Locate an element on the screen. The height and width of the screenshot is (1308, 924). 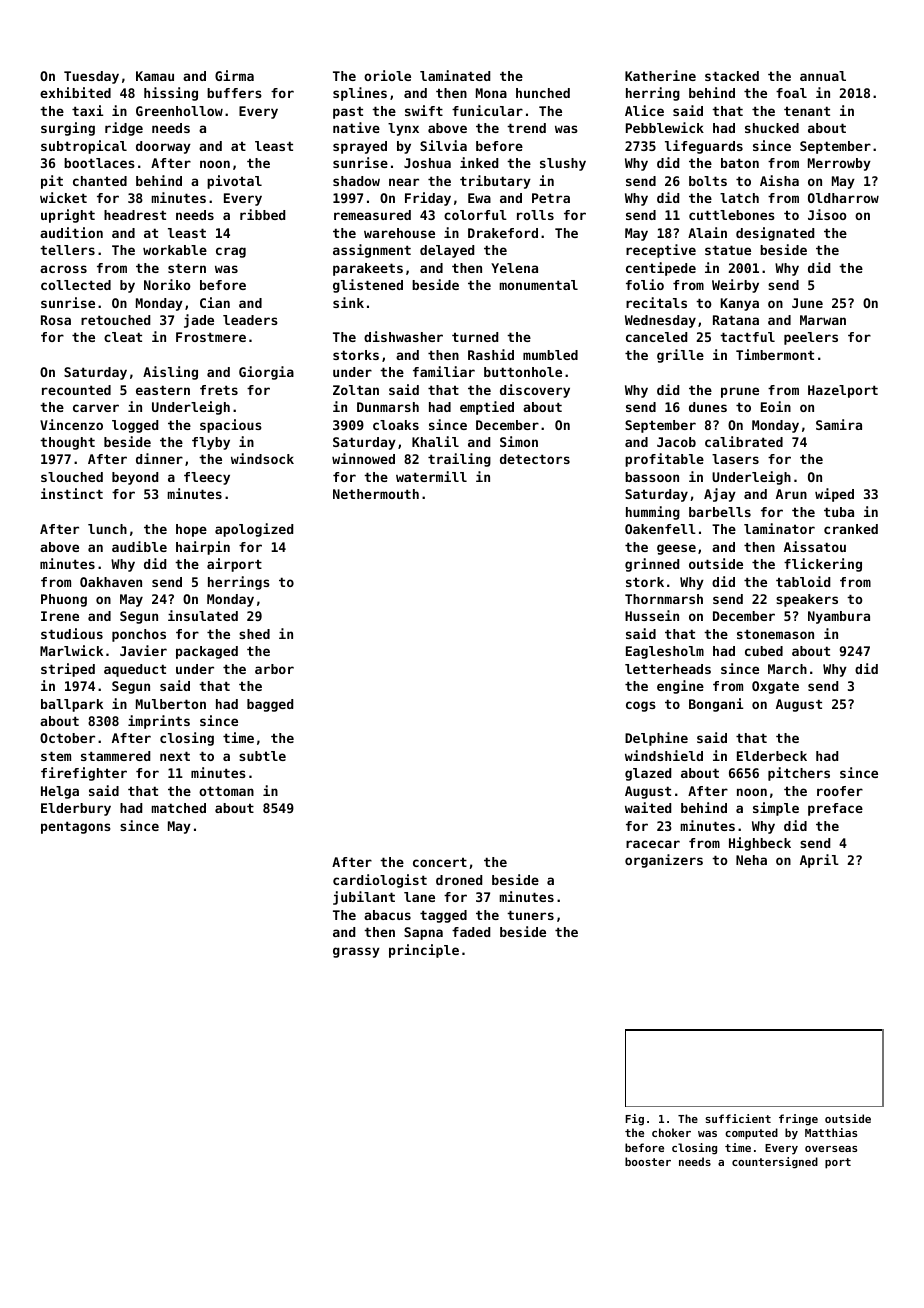
choker is located at coordinates (671, 1132).
